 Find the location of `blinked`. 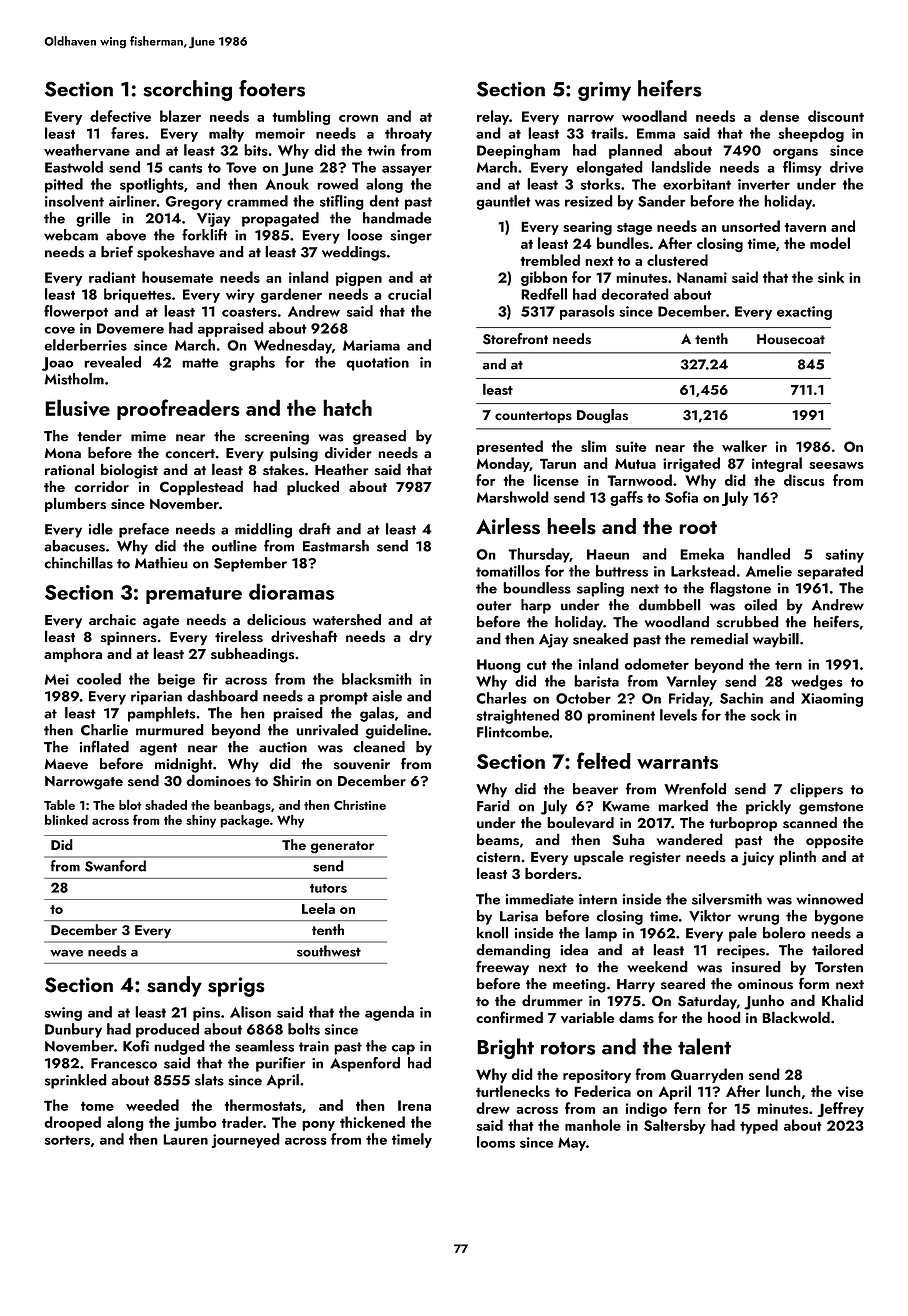

blinked is located at coordinates (66, 819).
